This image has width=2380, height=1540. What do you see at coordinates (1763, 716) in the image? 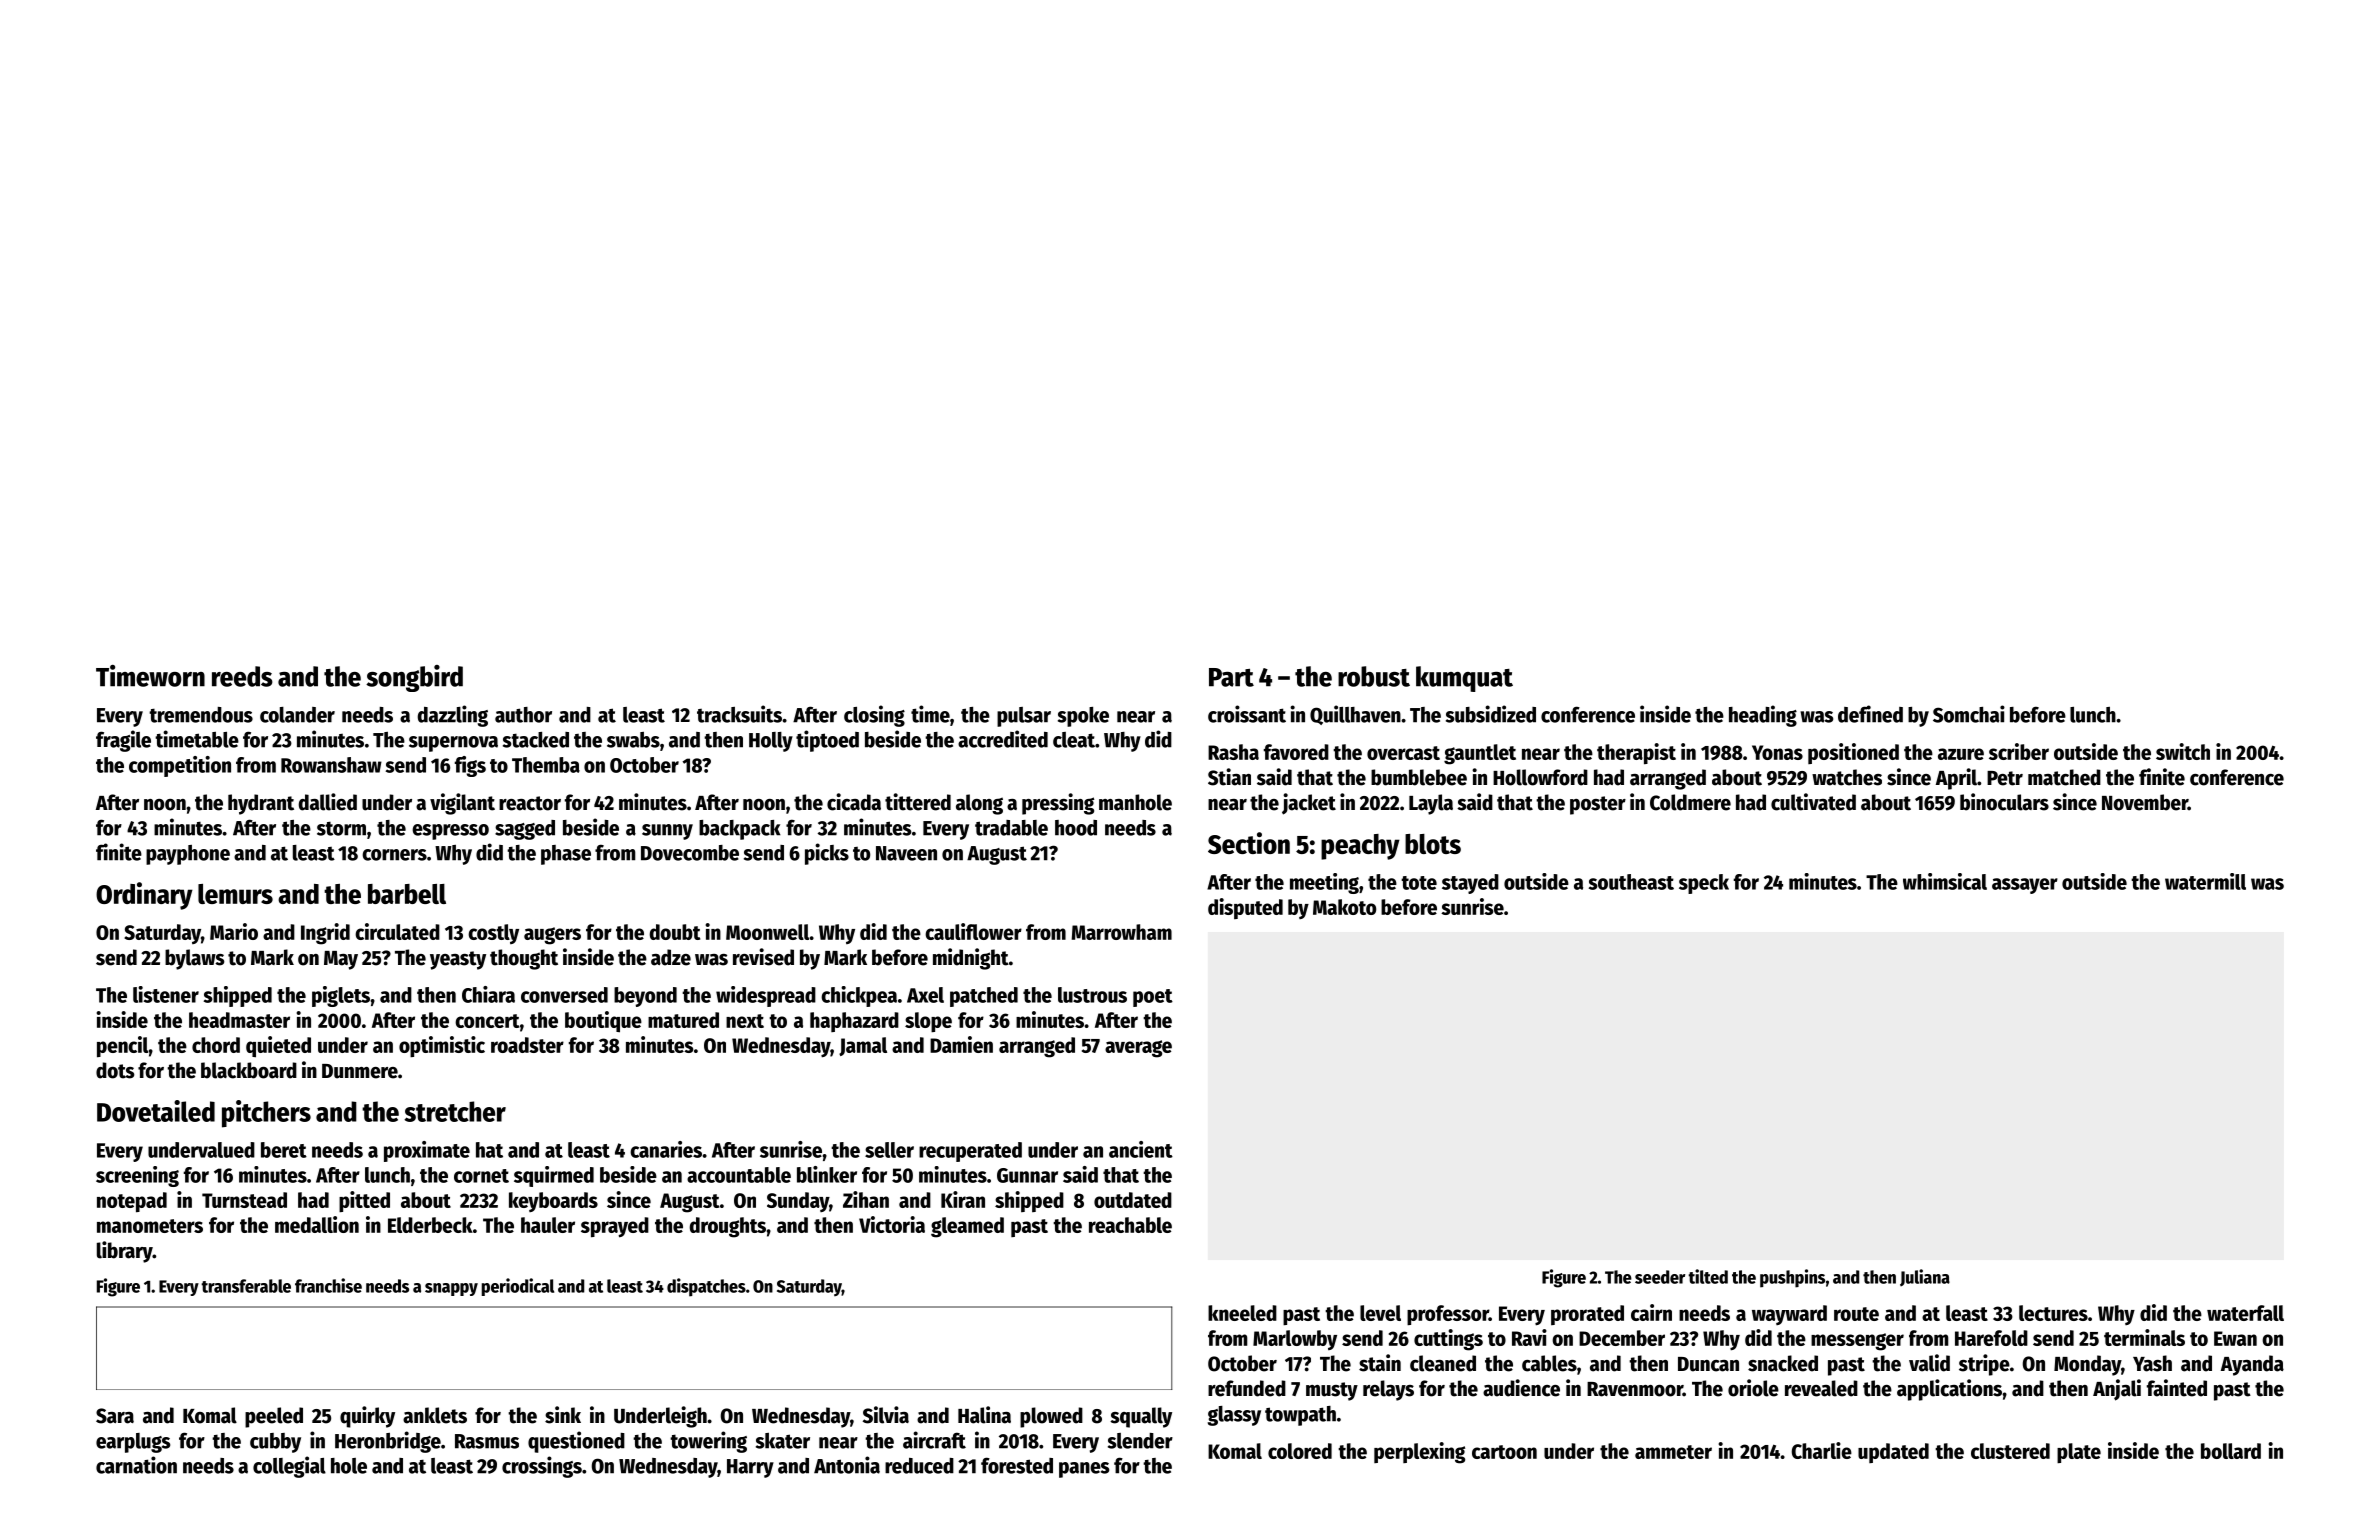
I see `heading` at bounding box center [1763, 716].
